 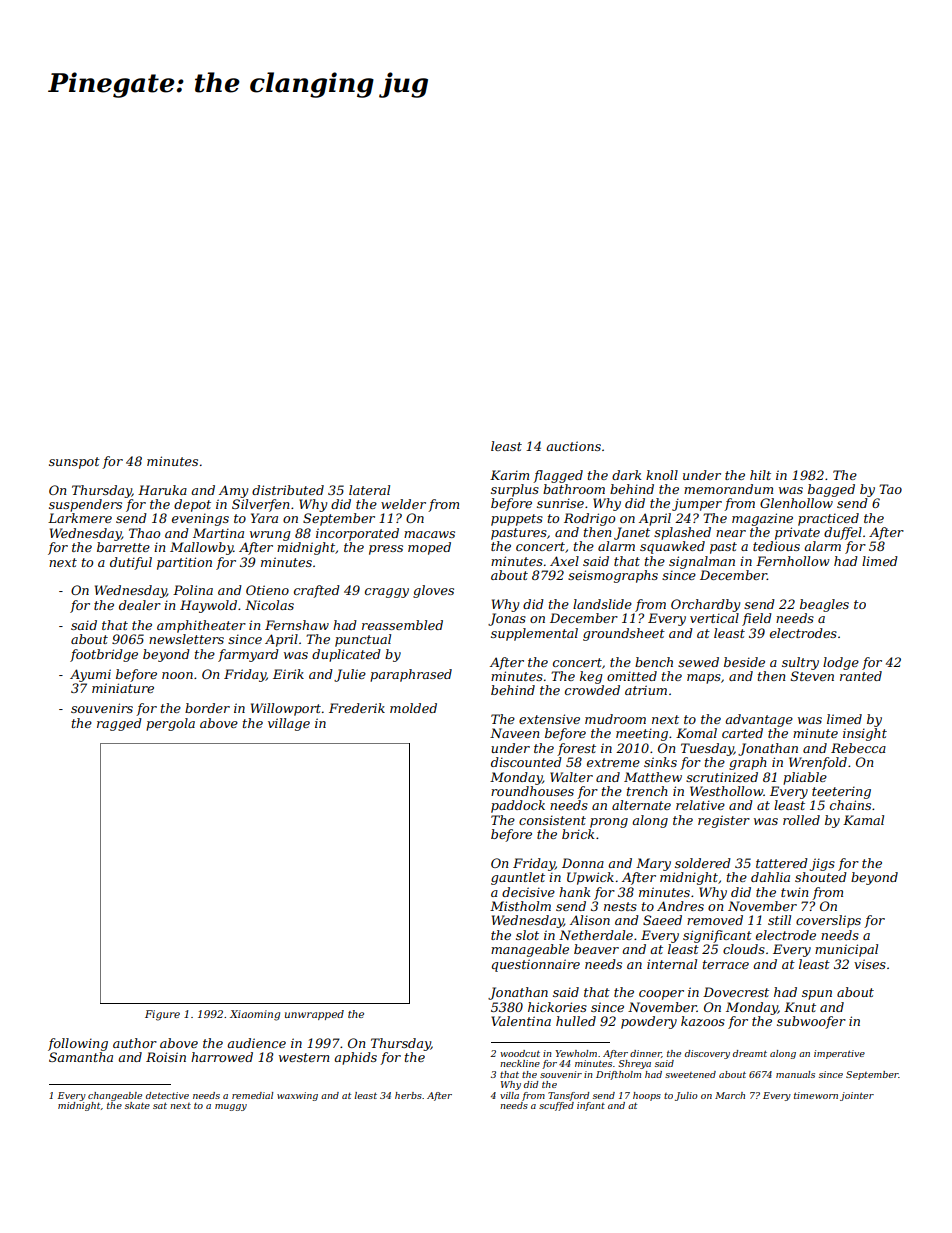 I want to click on gauntlet, so click(x=518, y=878).
